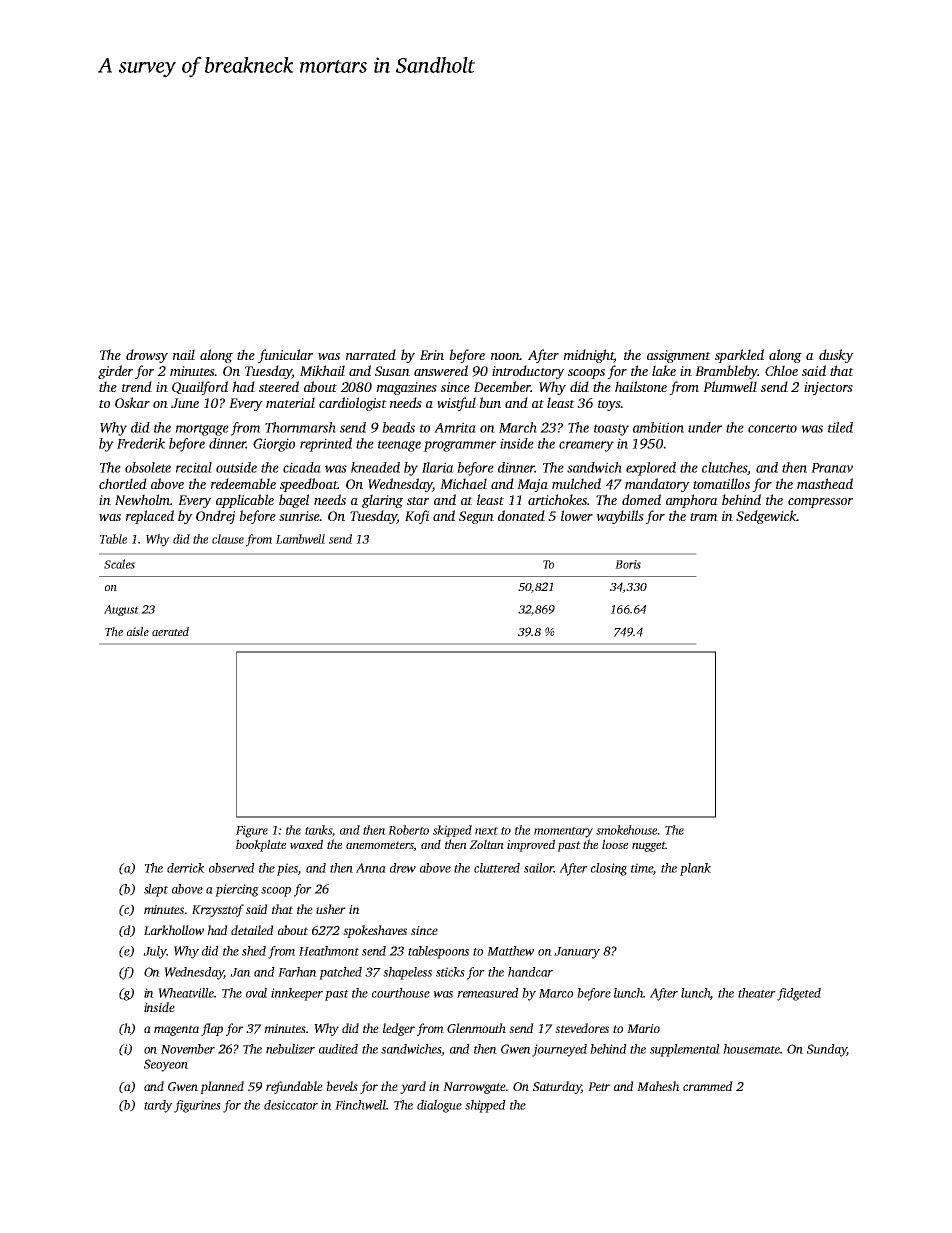 The width and height of the image is (952, 1233). Describe the element at coordinates (252, 831) in the image. I see `Figure` at that location.
